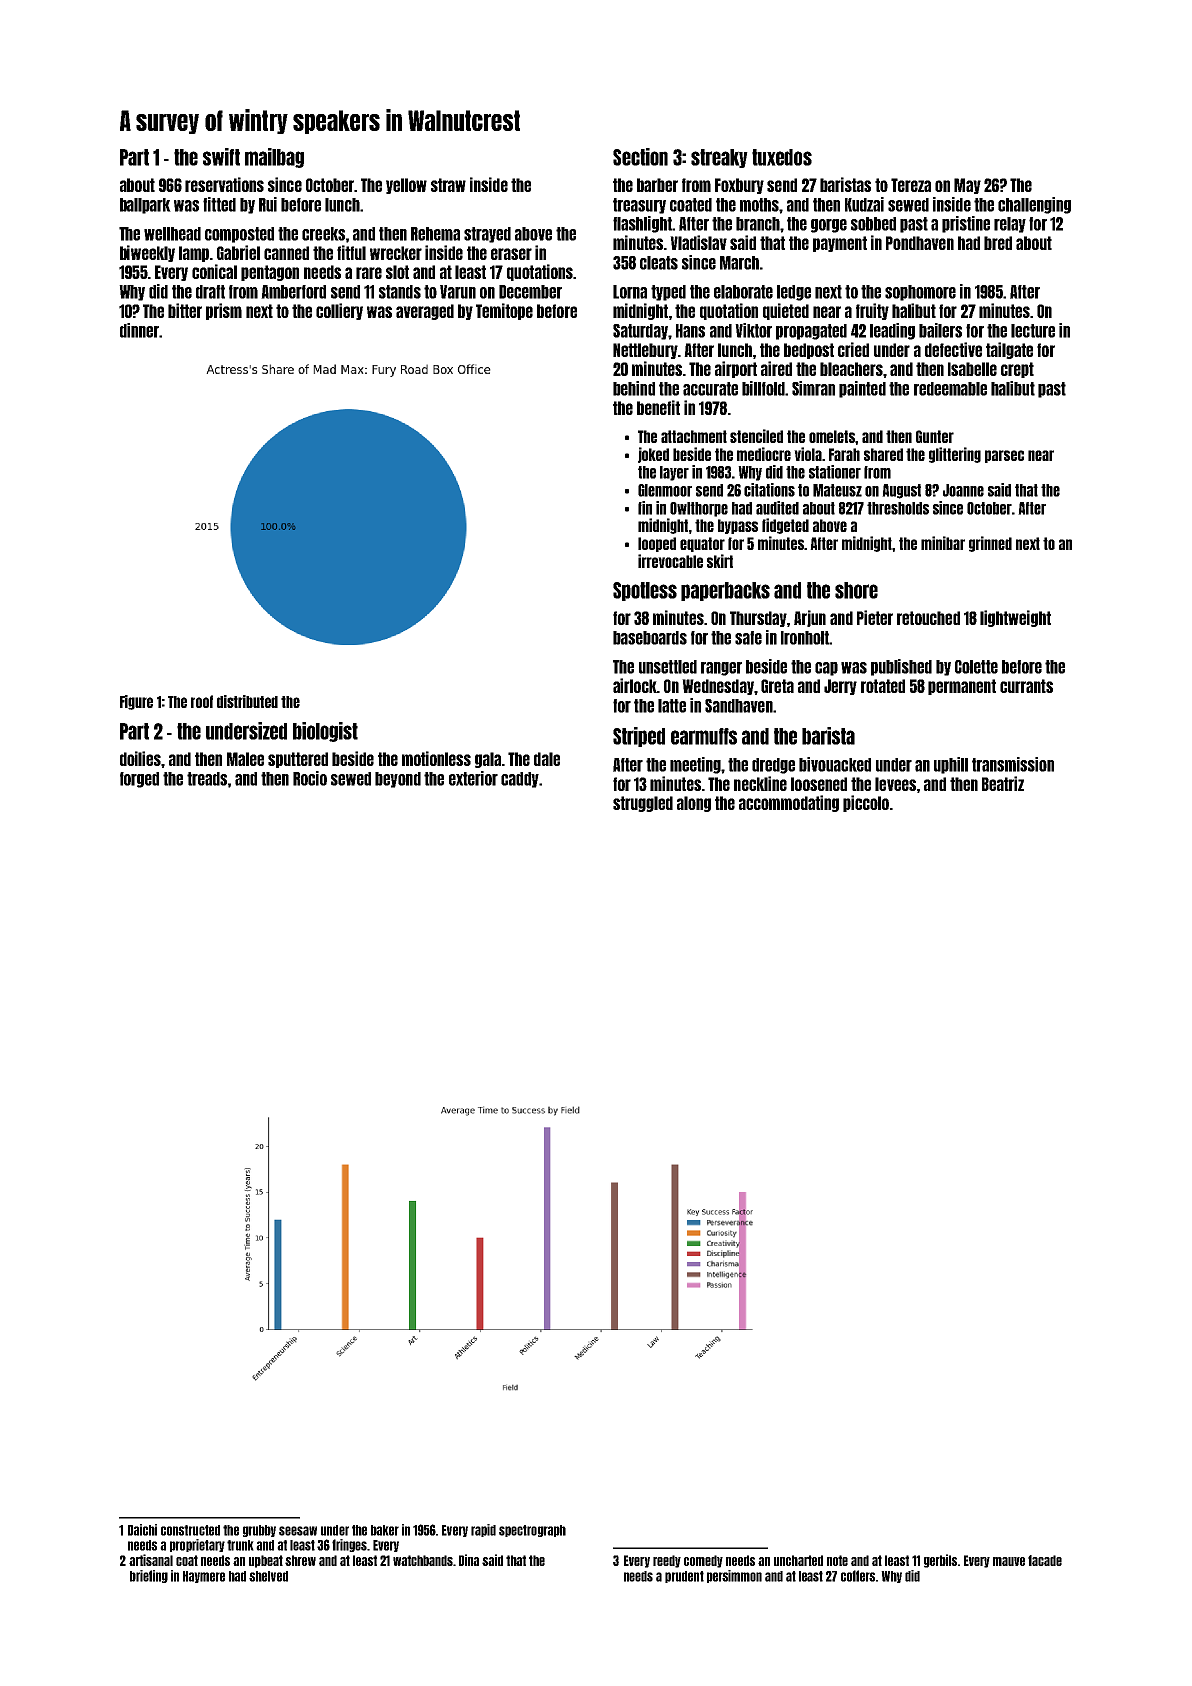 The height and width of the page is (1686, 1192). I want to click on lecture, so click(1033, 331).
